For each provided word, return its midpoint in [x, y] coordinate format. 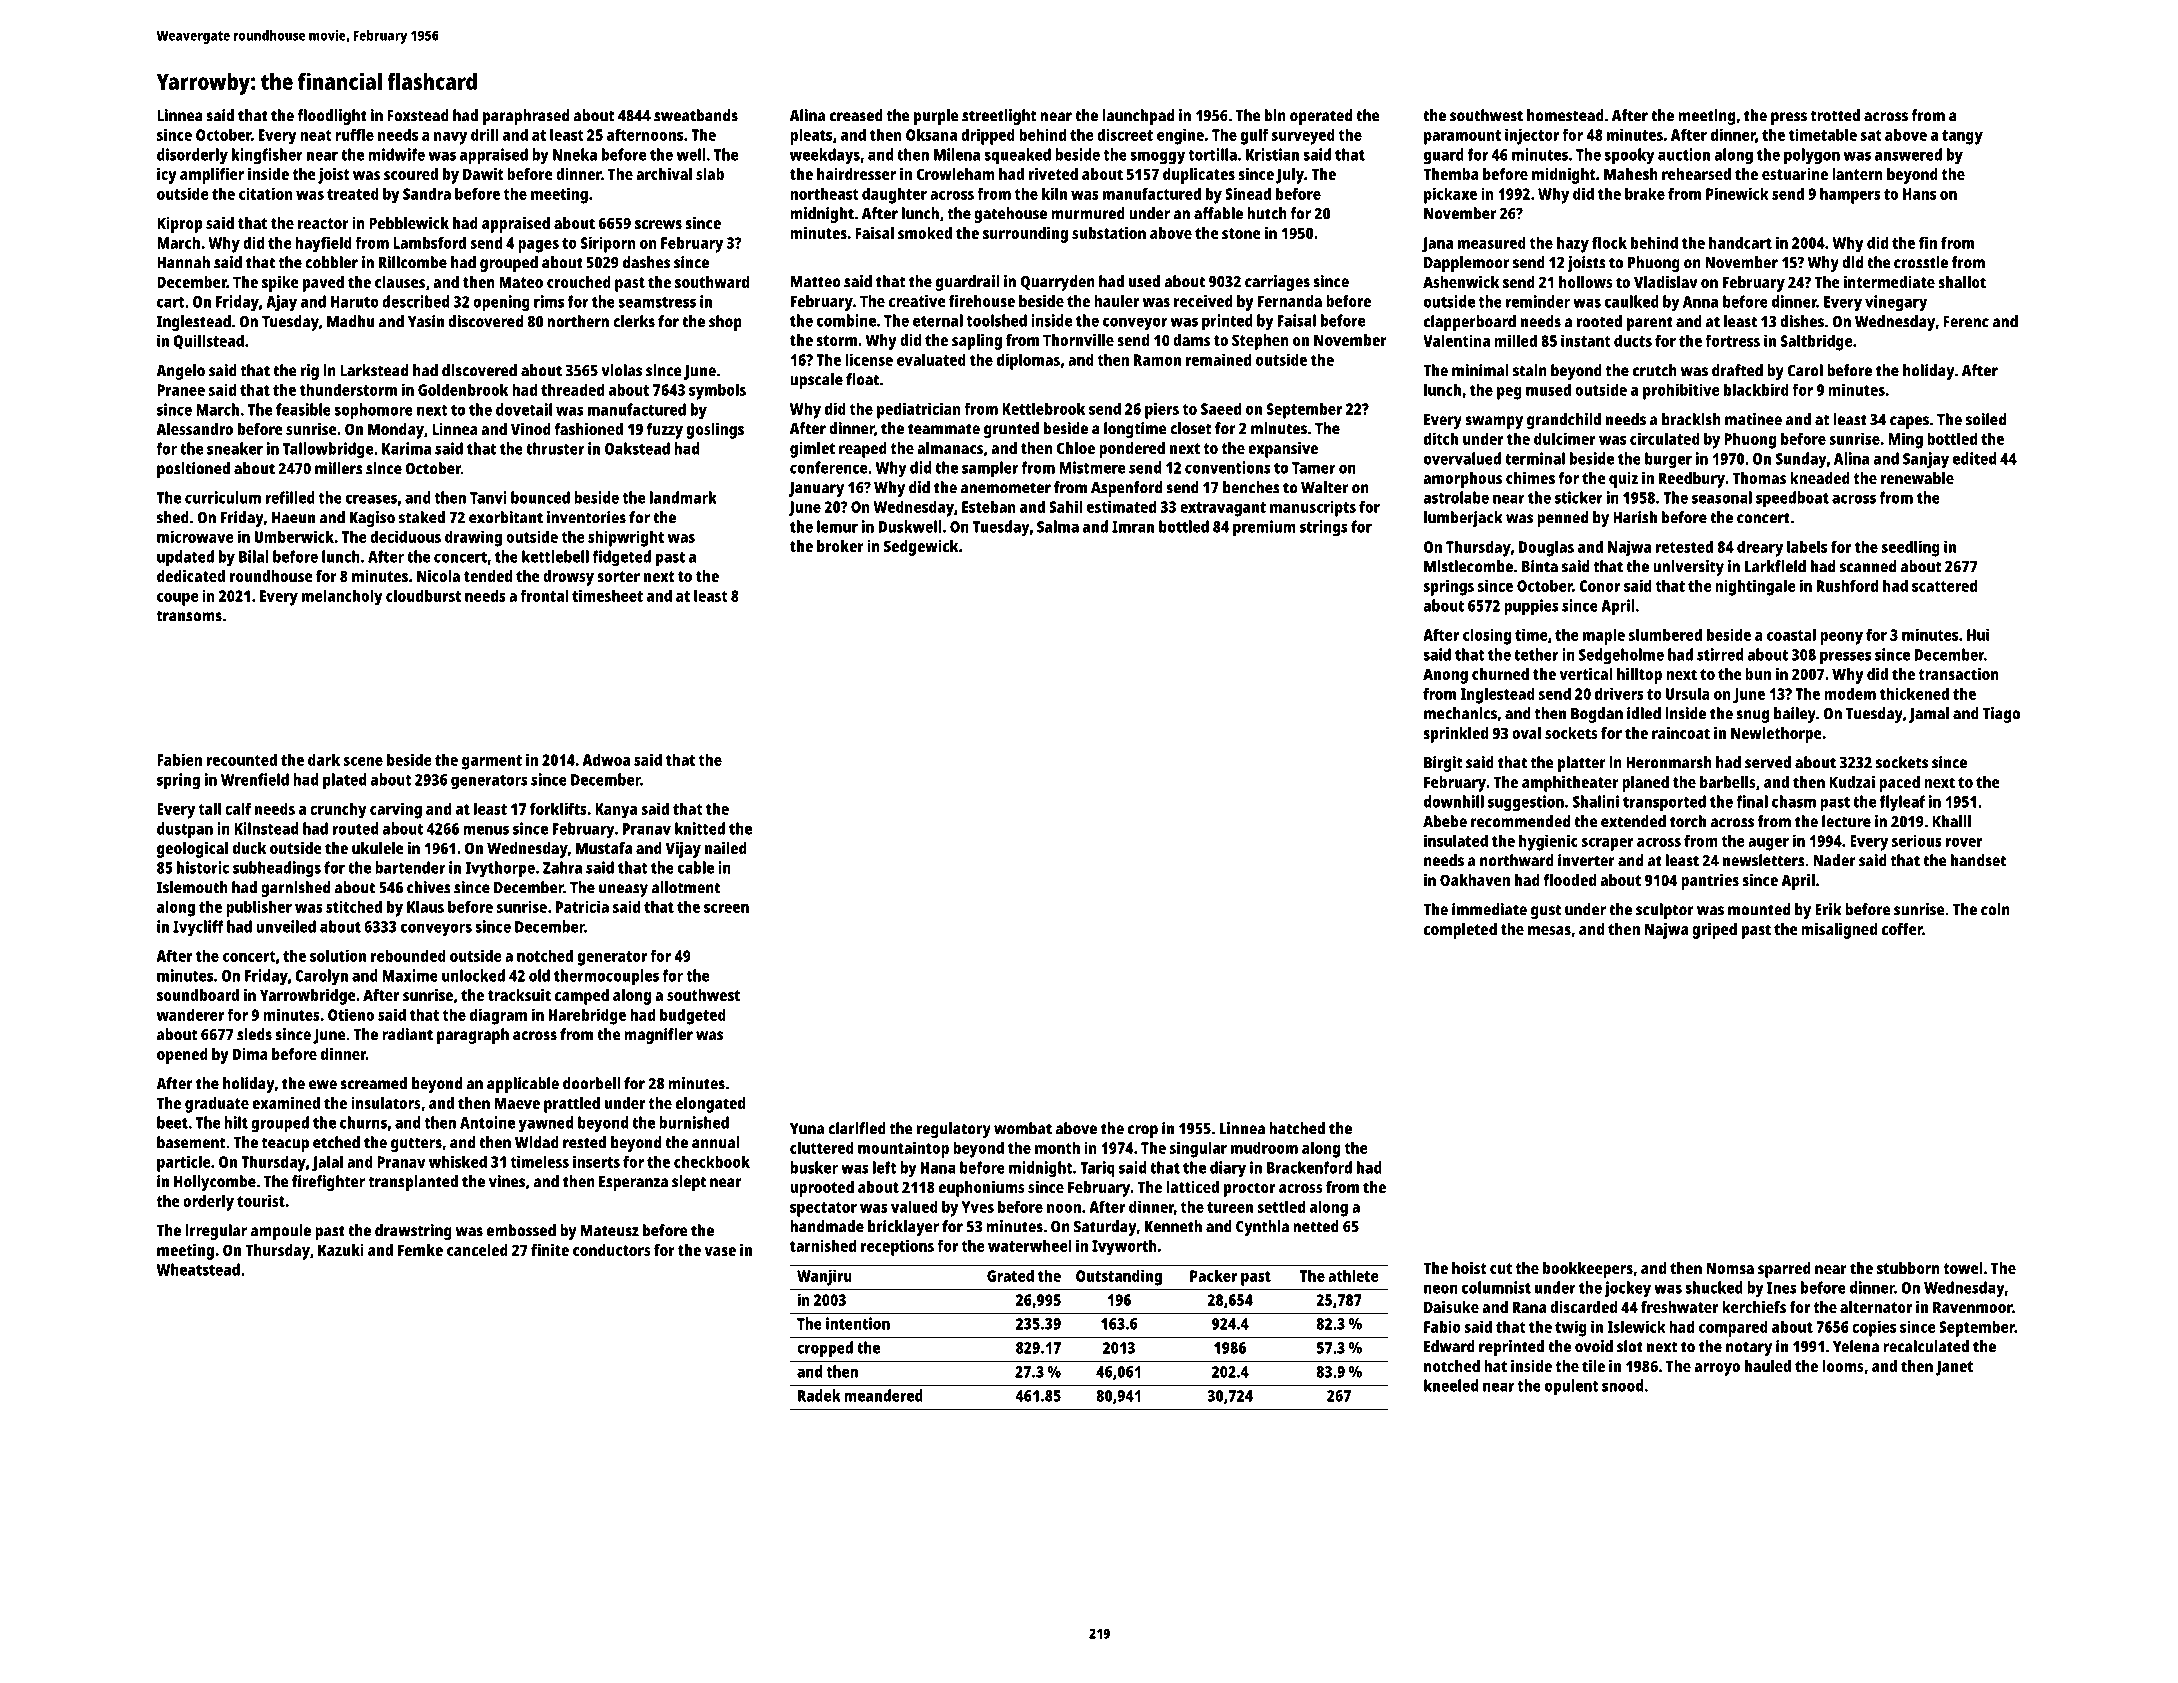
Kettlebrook [1043, 408]
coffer [1902, 929]
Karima [406, 448]
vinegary [1896, 303]
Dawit [483, 174]
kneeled [1451, 1385]
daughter [894, 195]
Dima [250, 1054]
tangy [1962, 137]
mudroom [1264, 1147]
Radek [819, 1395]
